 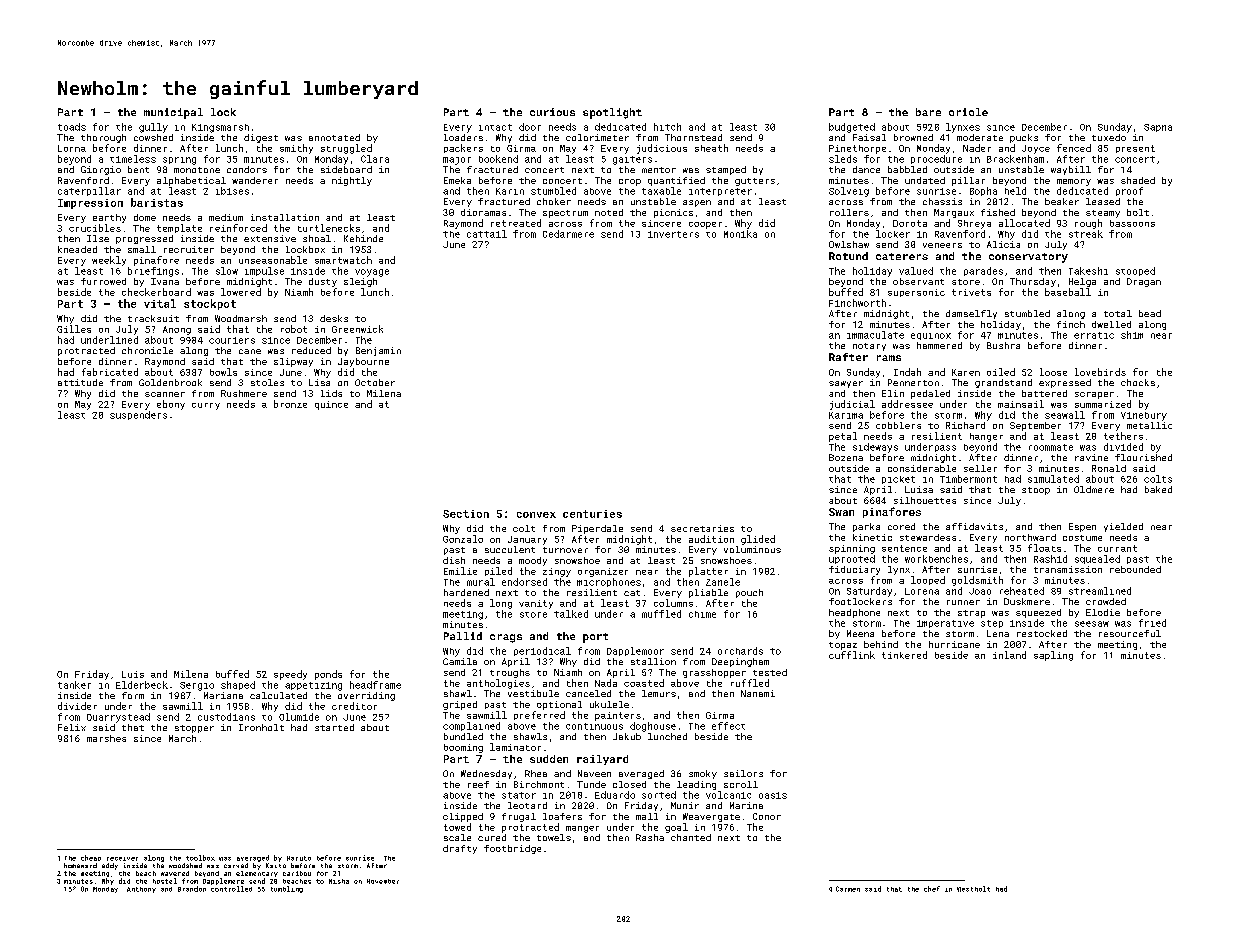 What do you see at coordinates (74, 685) in the screenshot?
I see `tanker` at bounding box center [74, 685].
